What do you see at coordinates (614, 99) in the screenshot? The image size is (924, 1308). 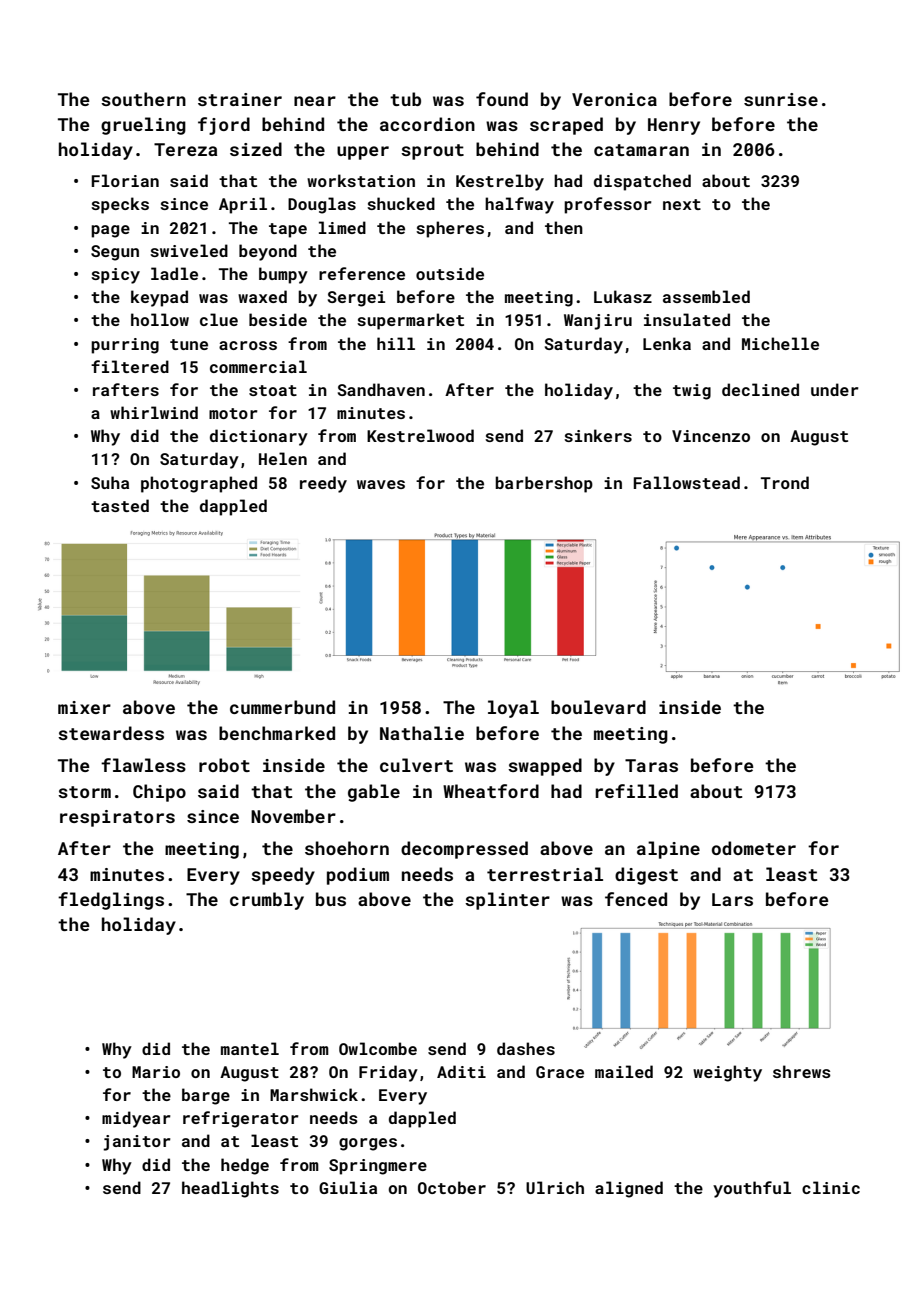 I see `Veronica` at bounding box center [614, 99].
